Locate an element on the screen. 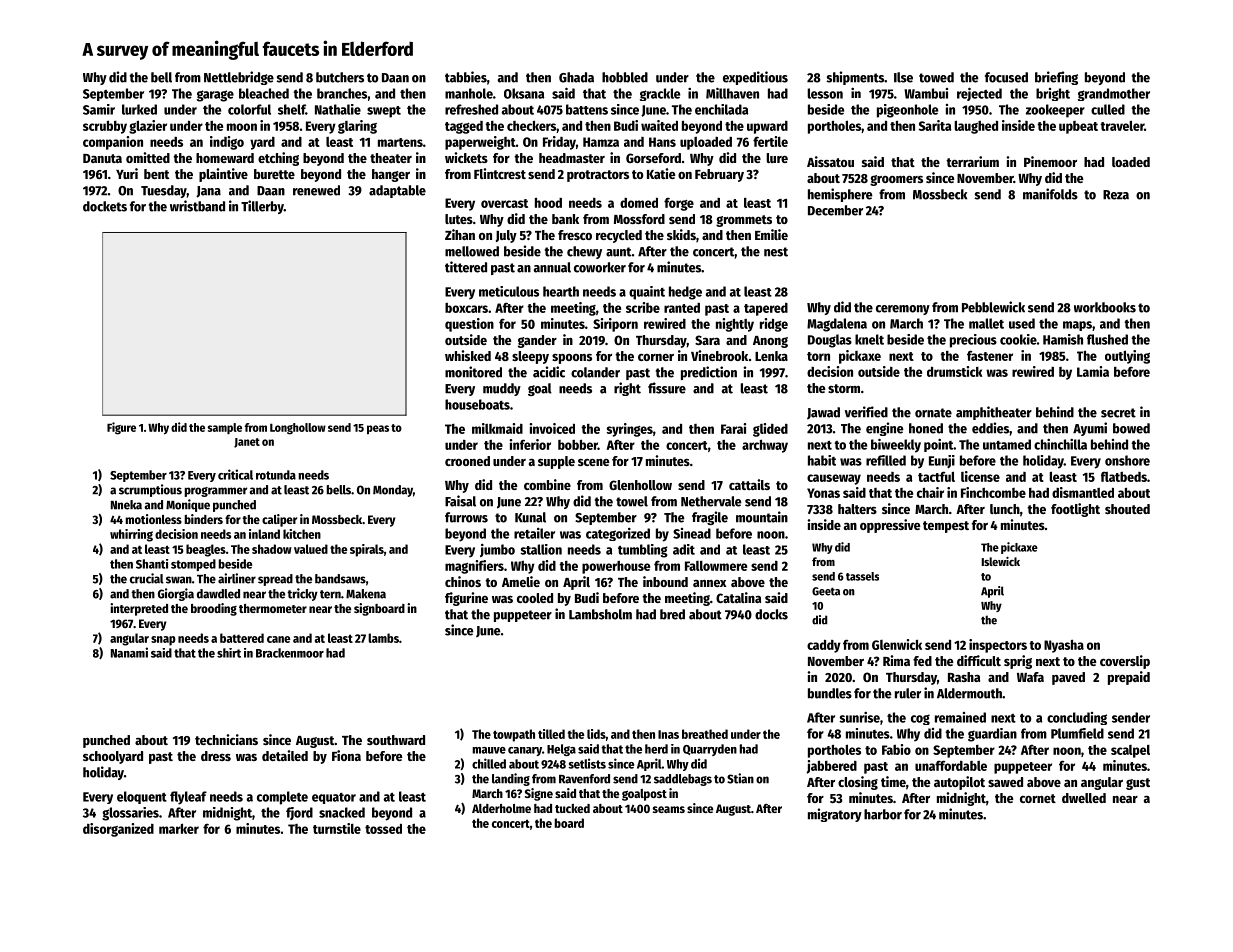 Image resolution: width=1233 pixels, height=952 pixels. Islewick is located at coordinates (1001, 561).
